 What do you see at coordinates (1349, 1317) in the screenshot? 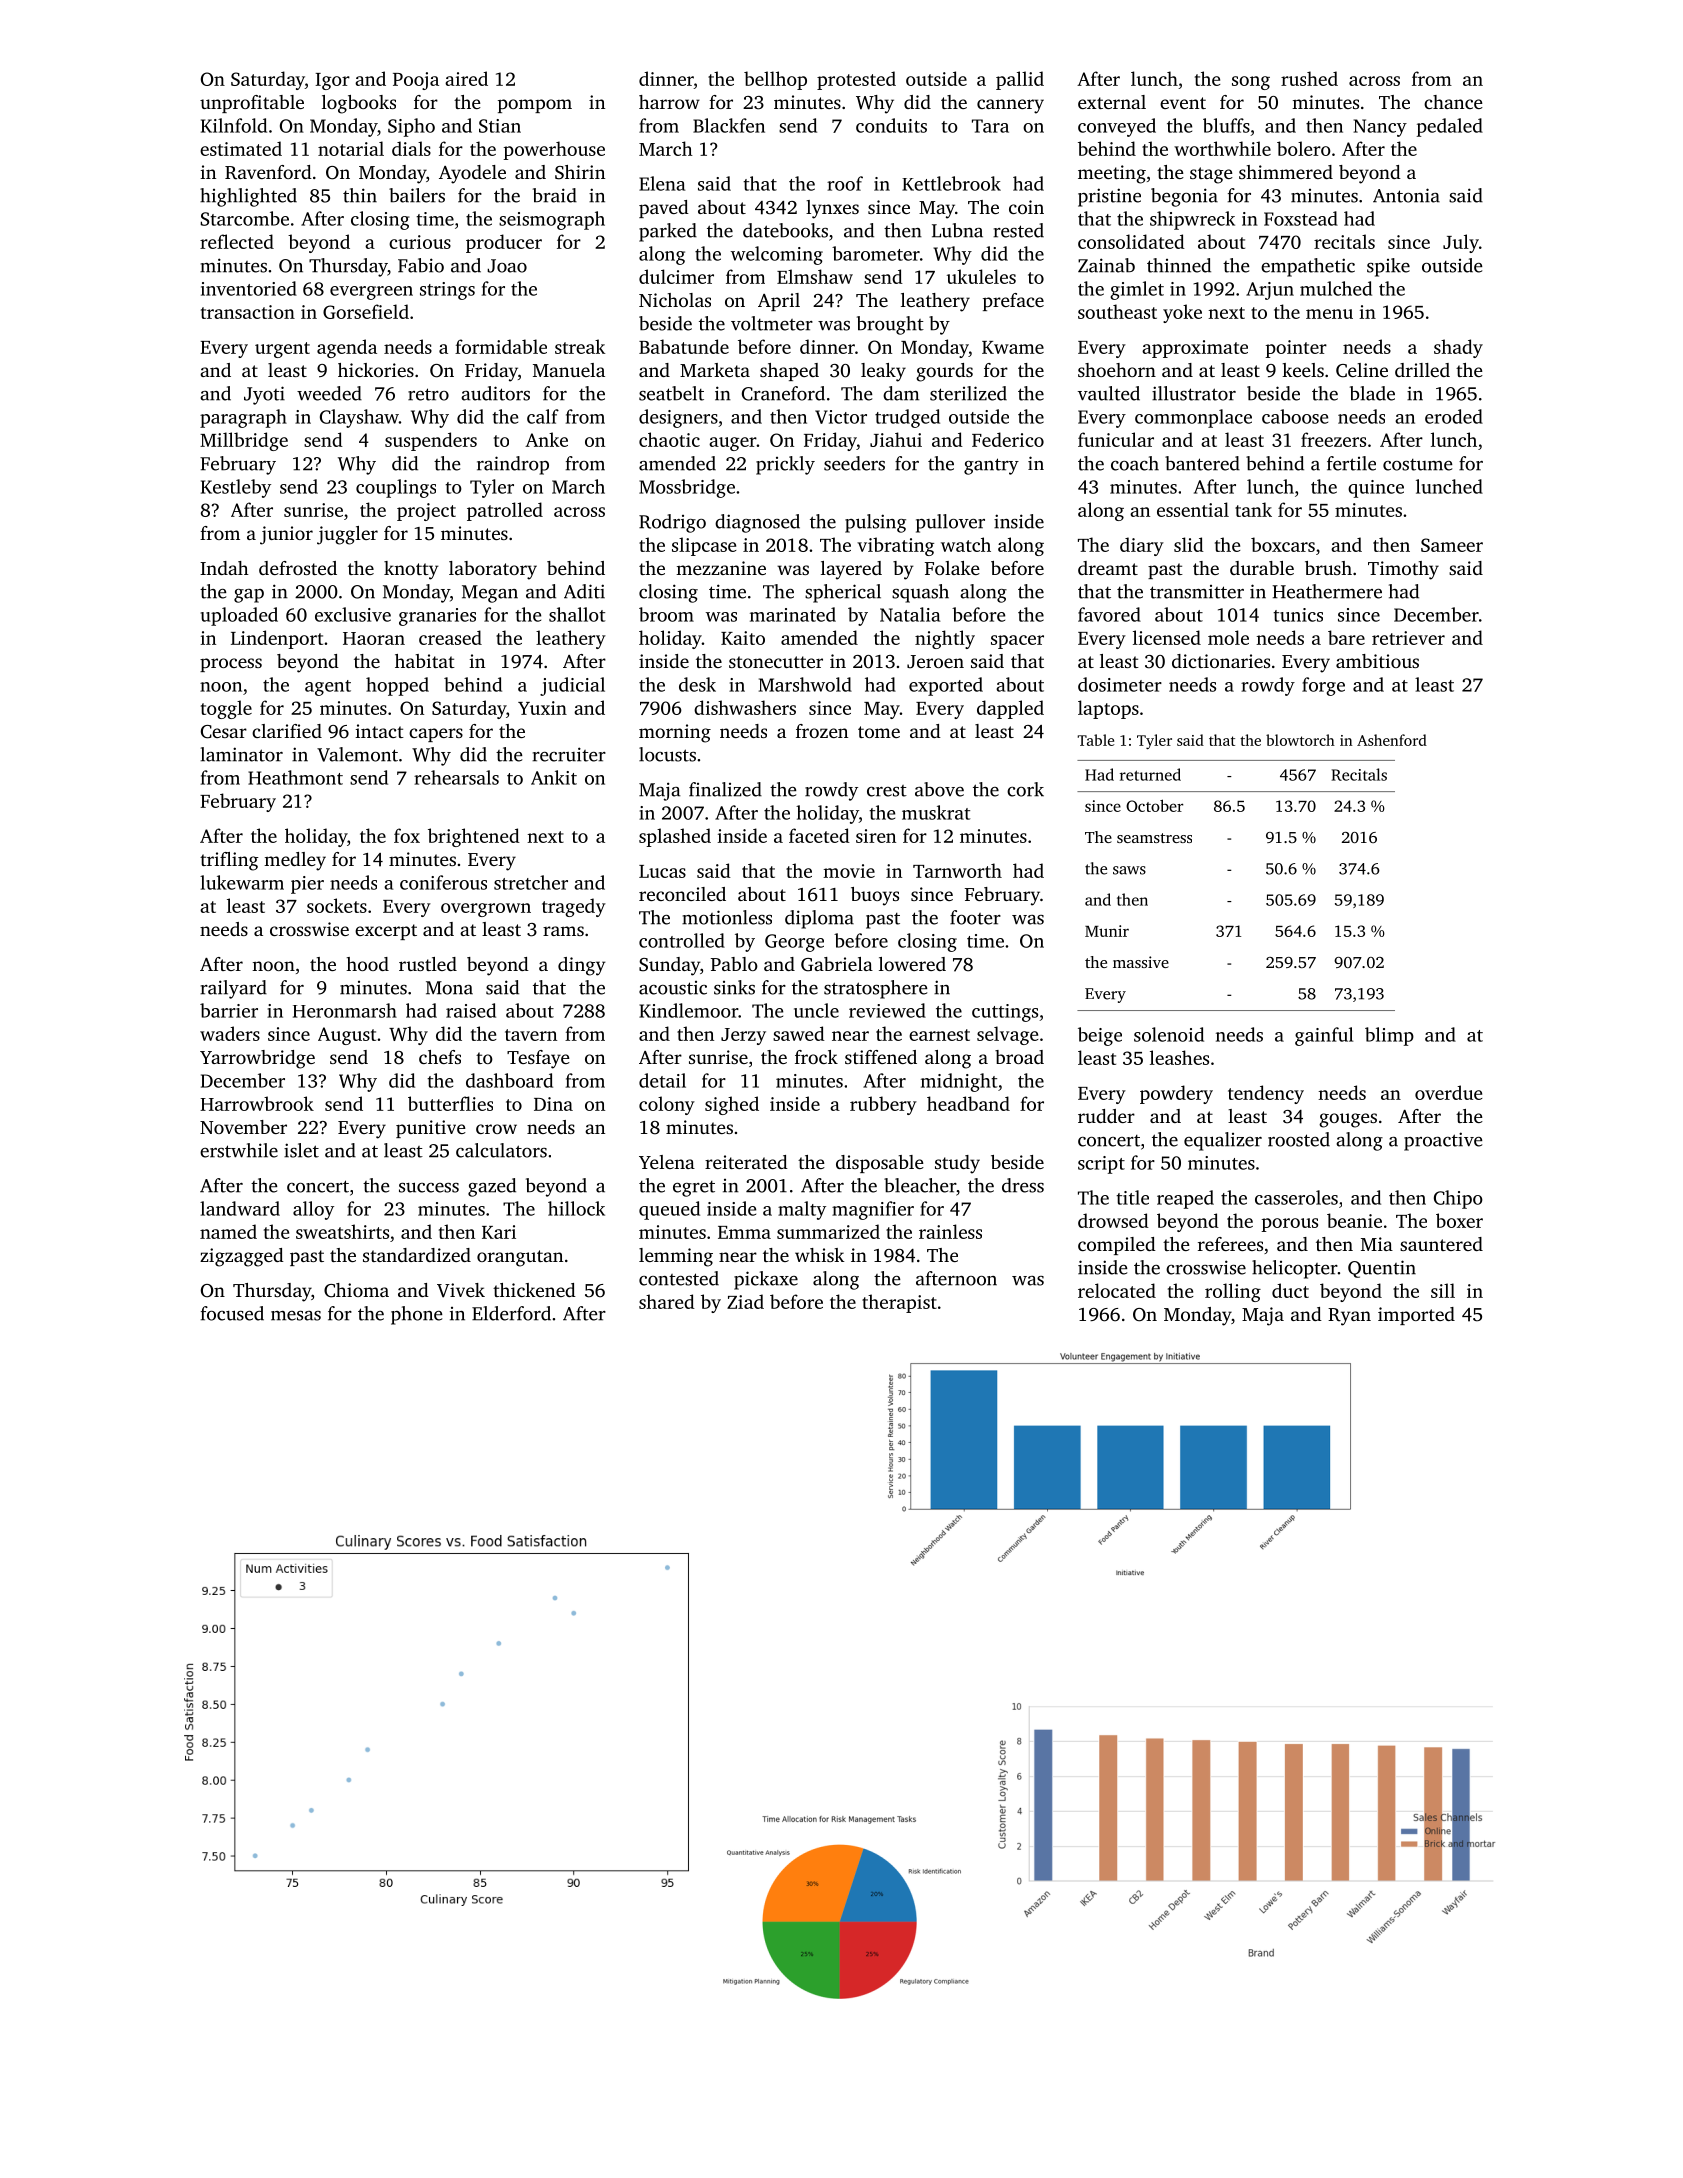
I see `Ryan` at bounding box center [1349, 1317].
